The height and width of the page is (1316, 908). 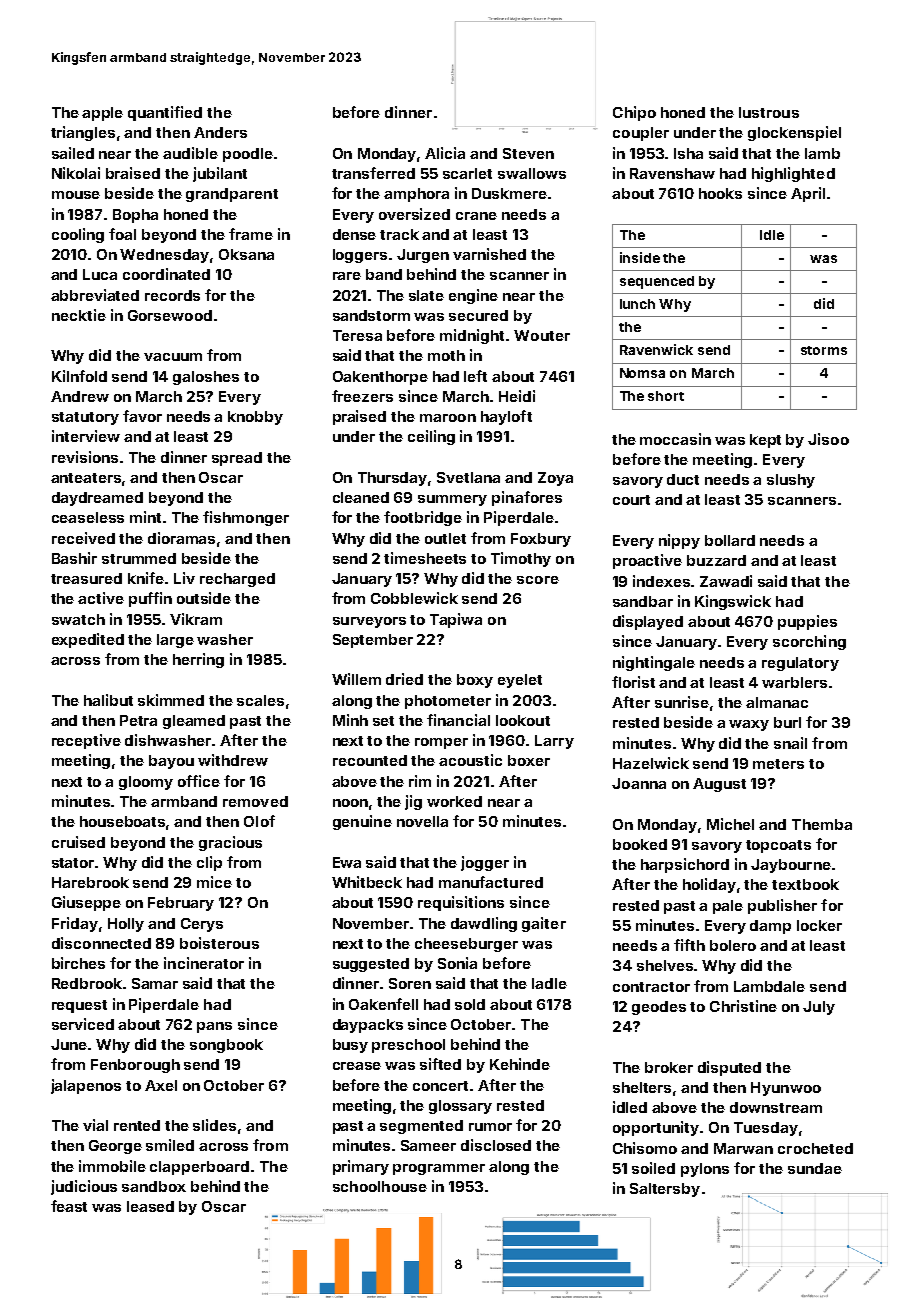 I want to click on clapperboard, so click(x=199, y=1168).
